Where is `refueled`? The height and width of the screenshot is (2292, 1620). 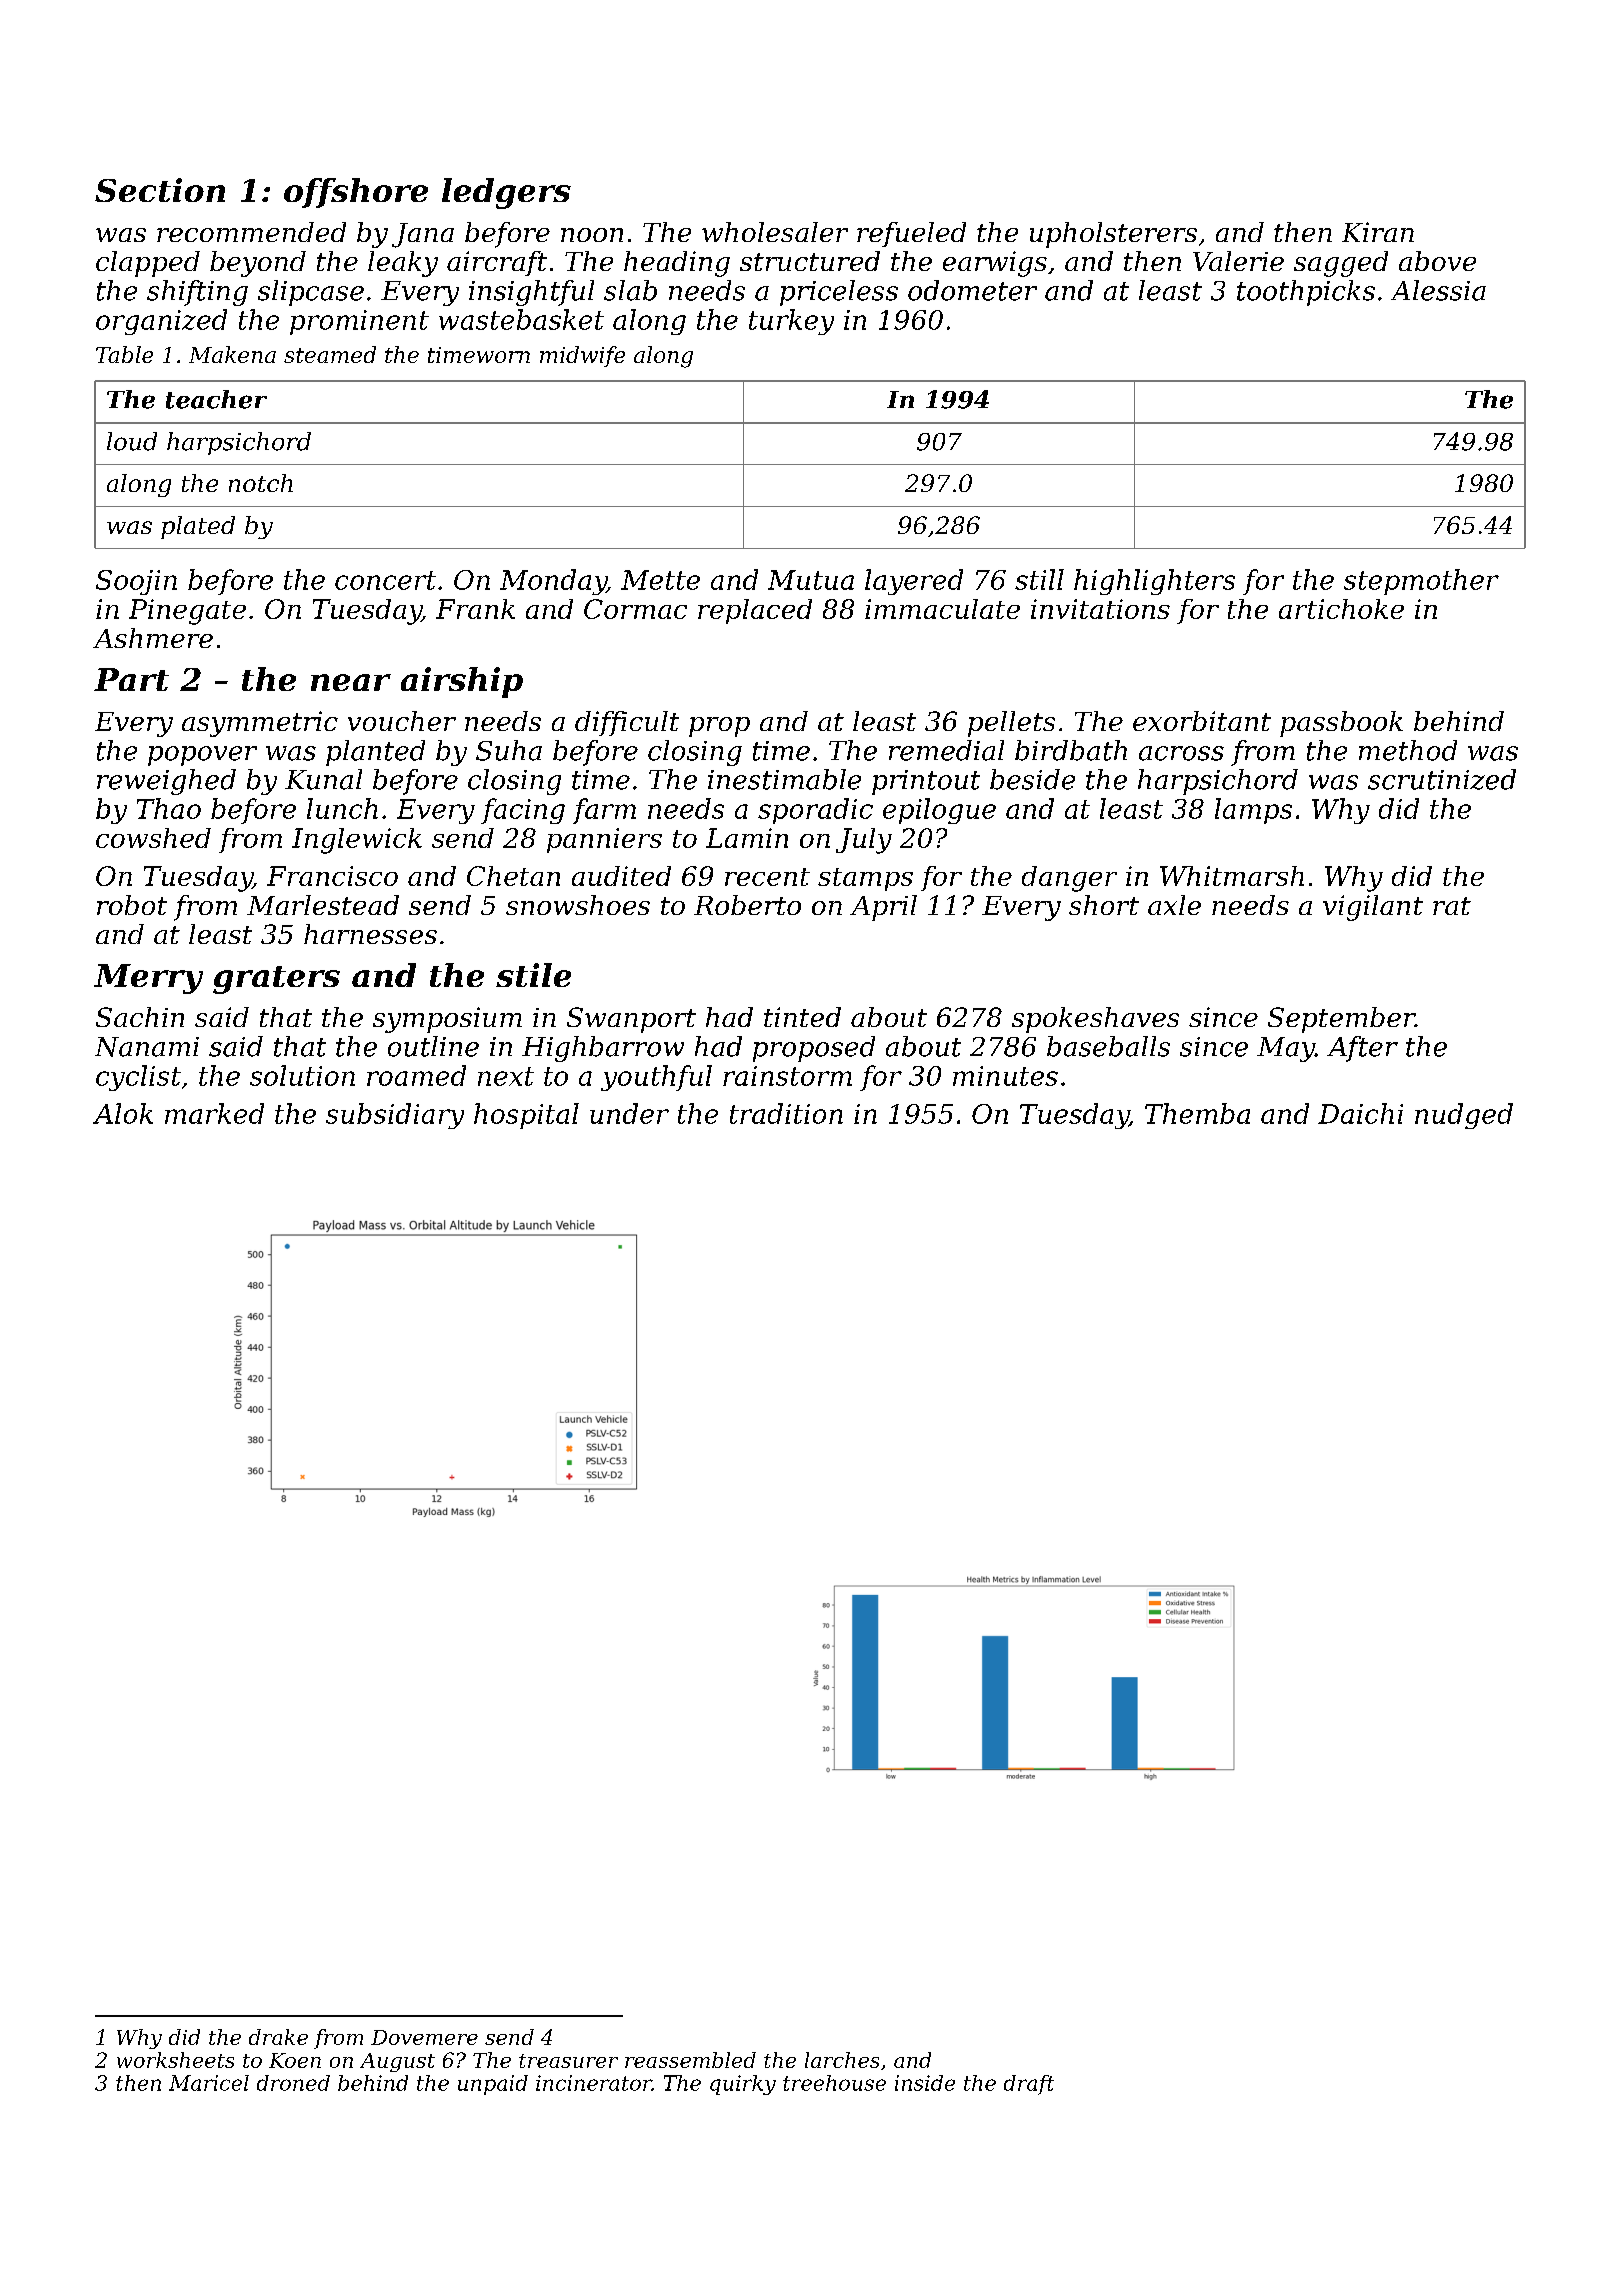 refueled is located at coordinates (911, 234).
